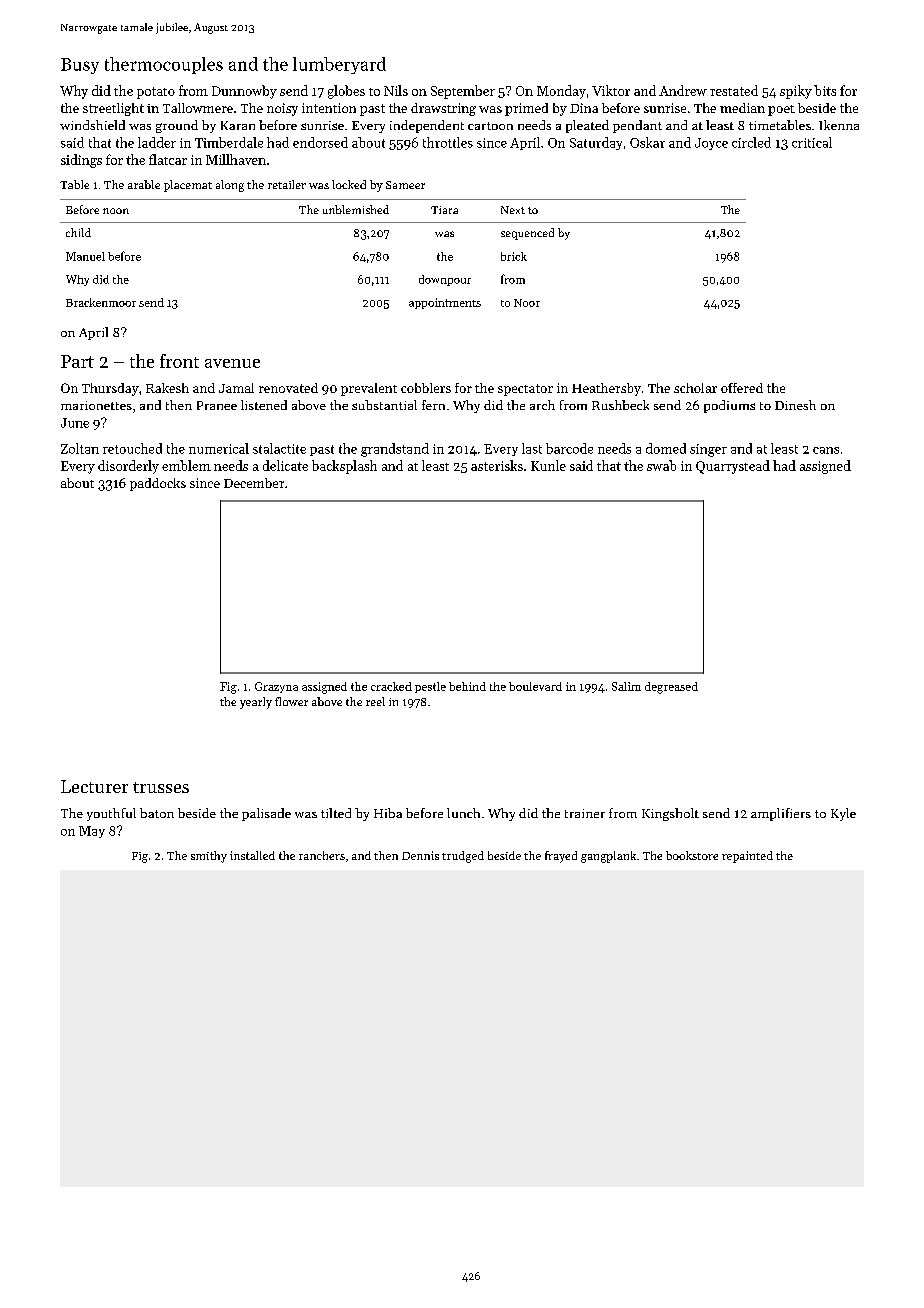 This page has height=1308, width=924. Describe the element at coordinates (535, 686) in the page. I see `boulevard` at that location.
